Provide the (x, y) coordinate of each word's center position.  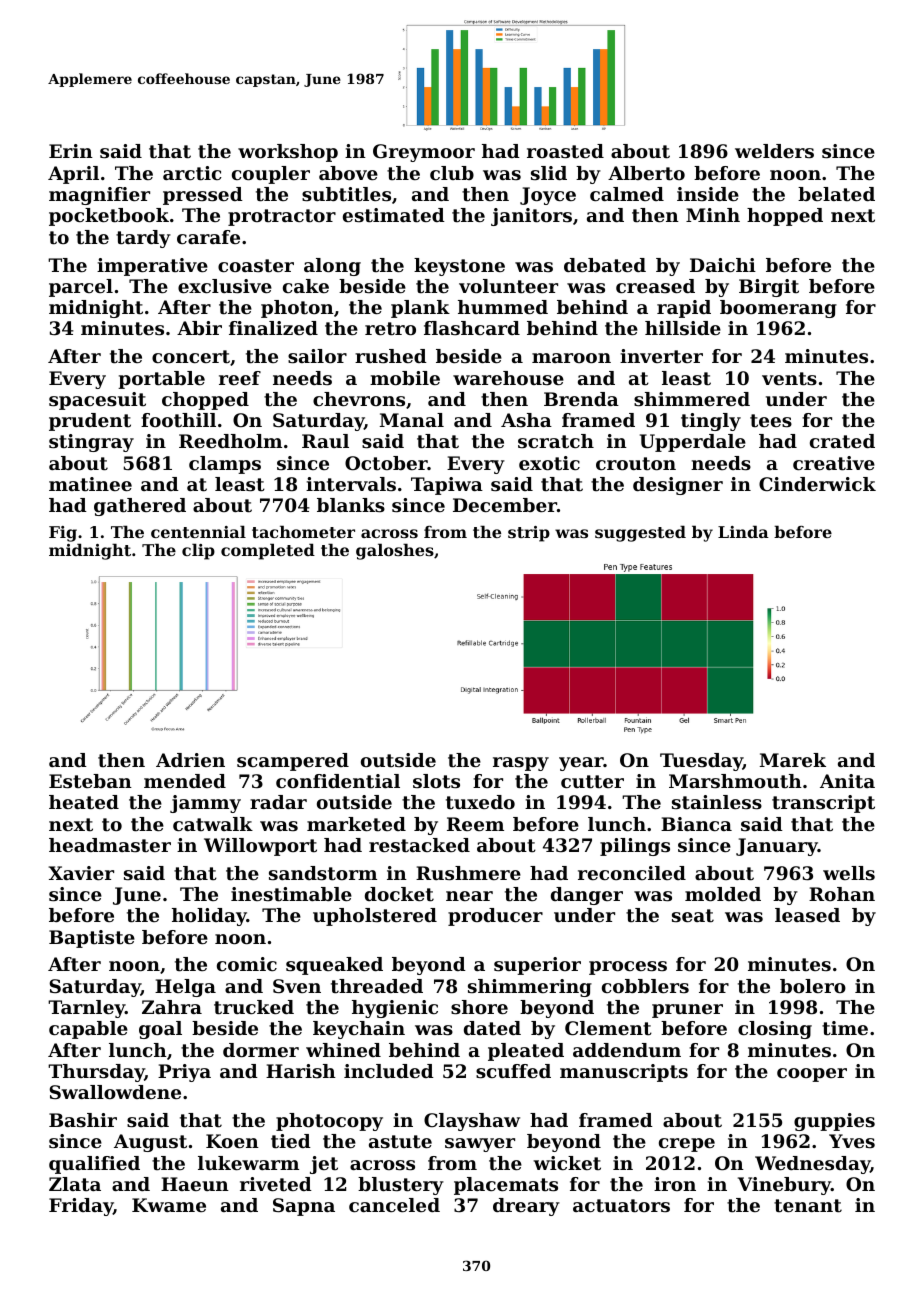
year (581, 764)
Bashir (83, 1120)
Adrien (190, 760)
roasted (565, 151)
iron (675, 1184)
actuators (621, 1206)
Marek (793, 760)
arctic (192, 173)
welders (774, 151)
